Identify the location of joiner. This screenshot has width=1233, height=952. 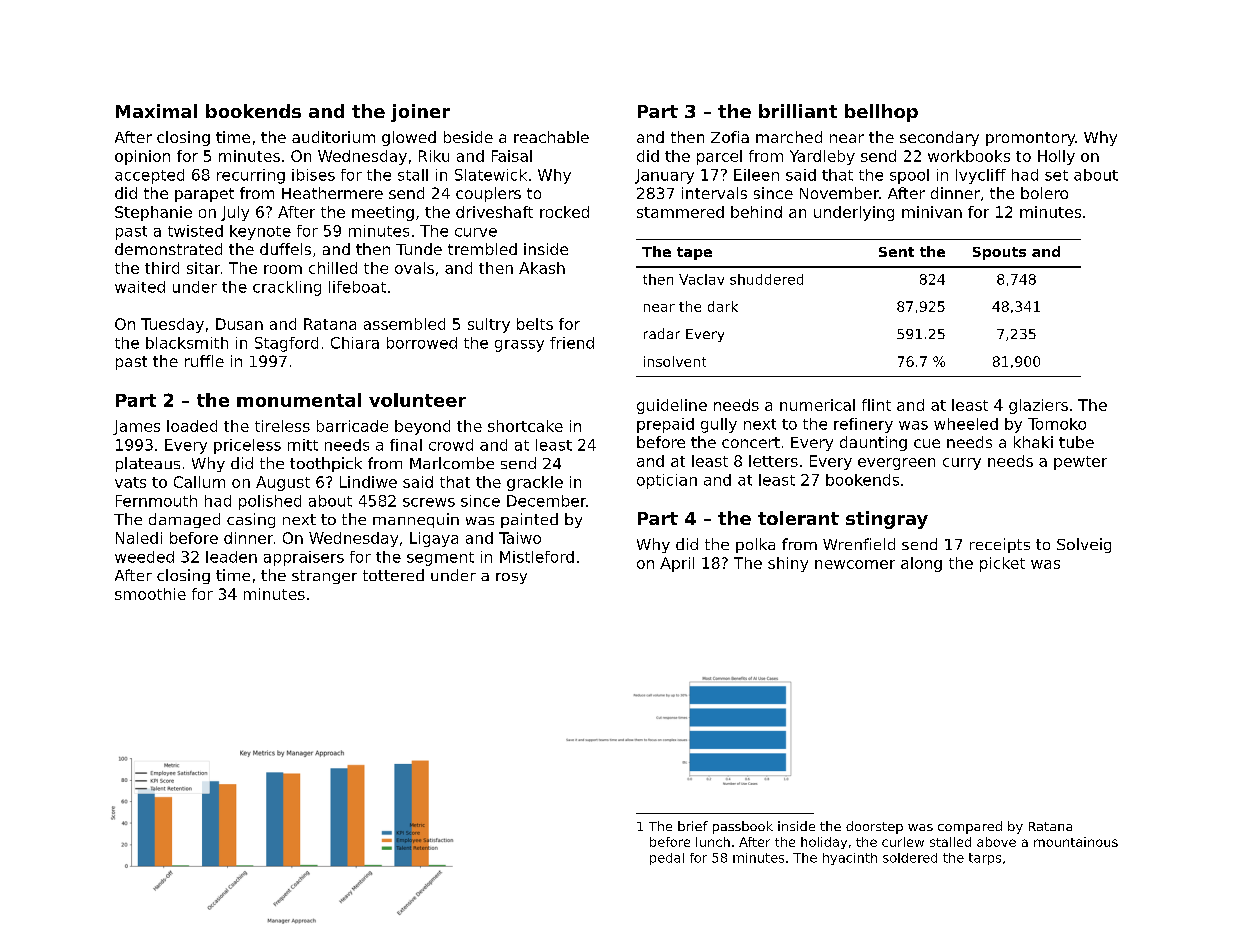
(420, 113).
